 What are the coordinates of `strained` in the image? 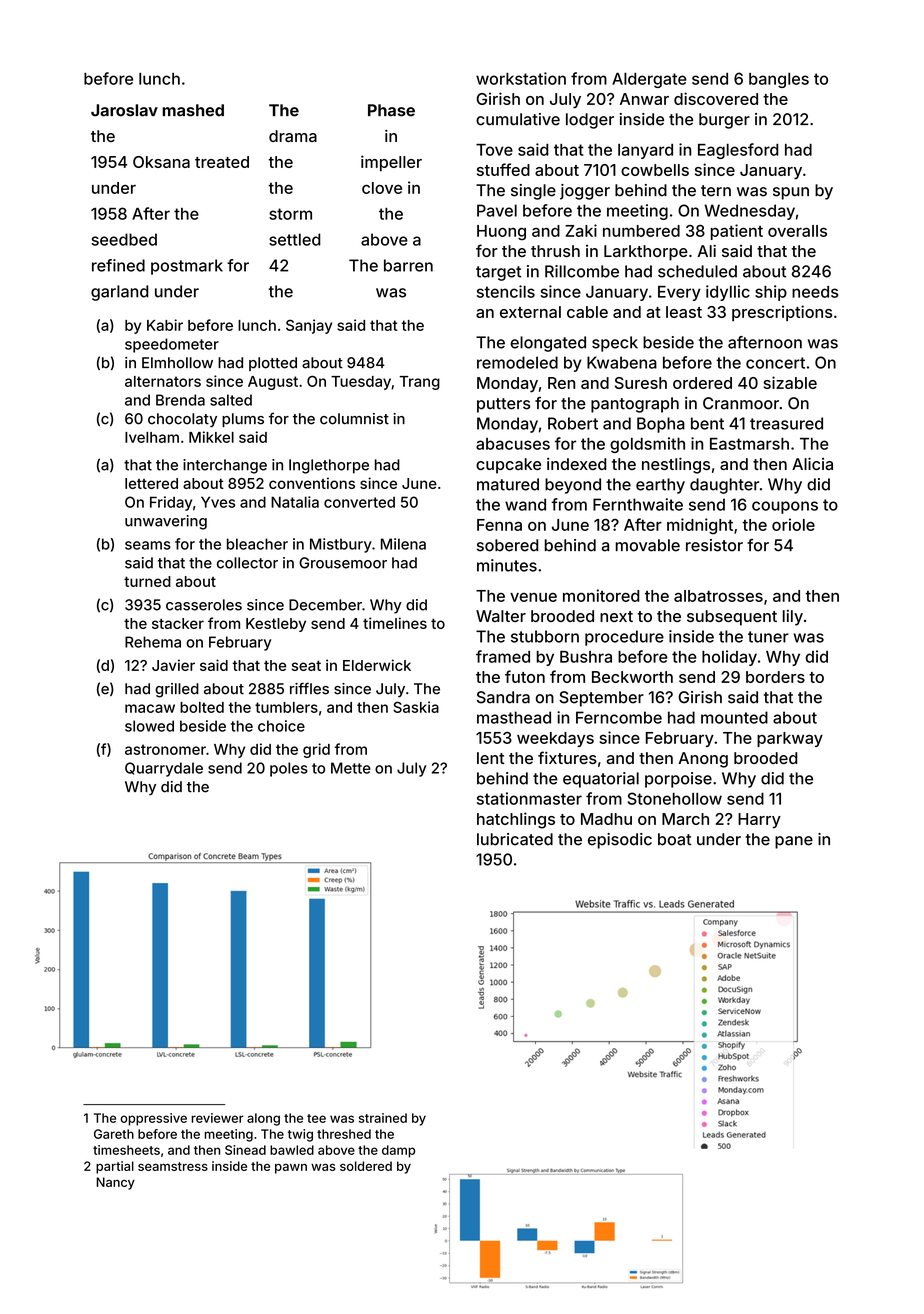 It's located at (383, 1118).
